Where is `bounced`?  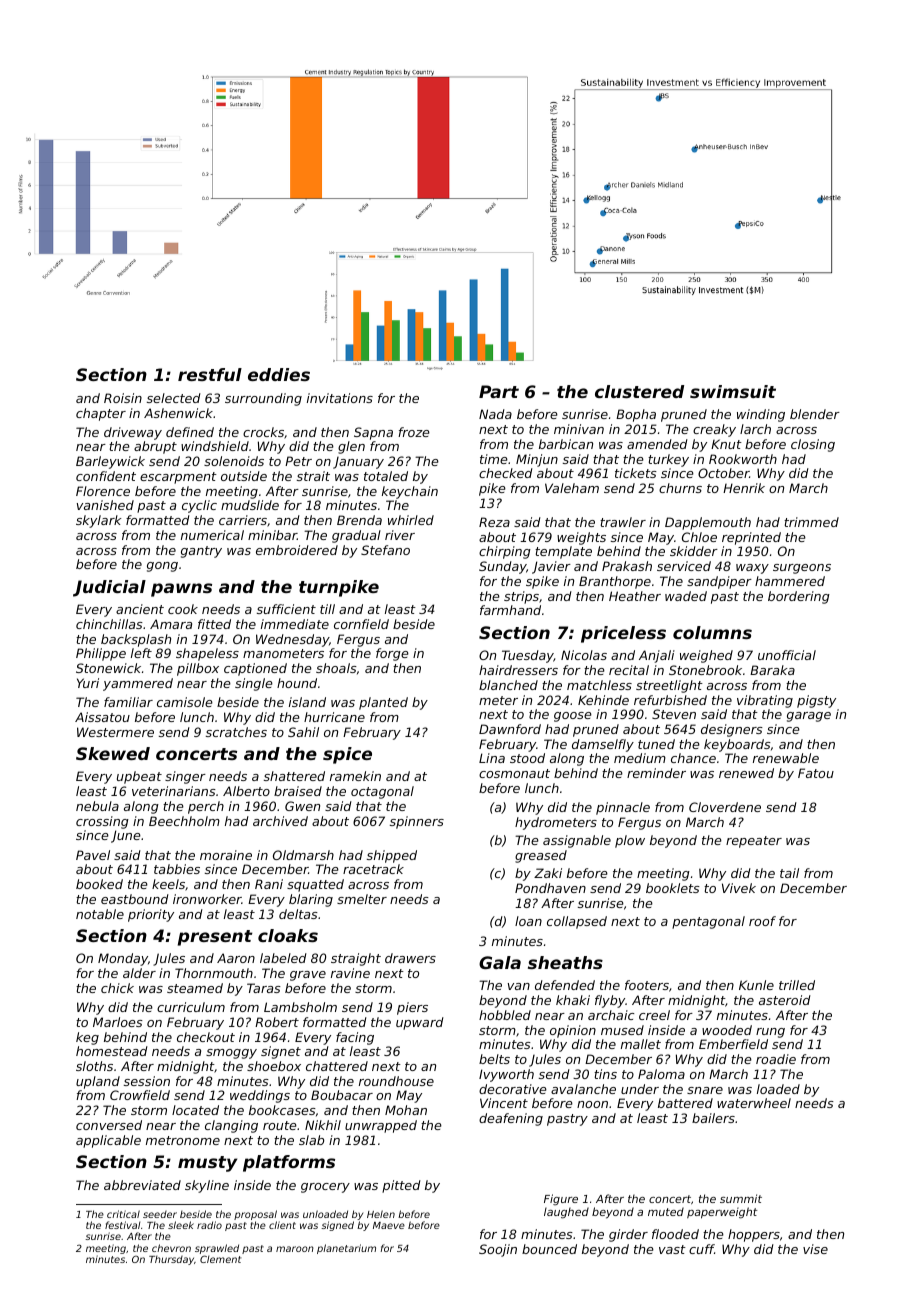
bounced is located at coordinates (549, 1249).
